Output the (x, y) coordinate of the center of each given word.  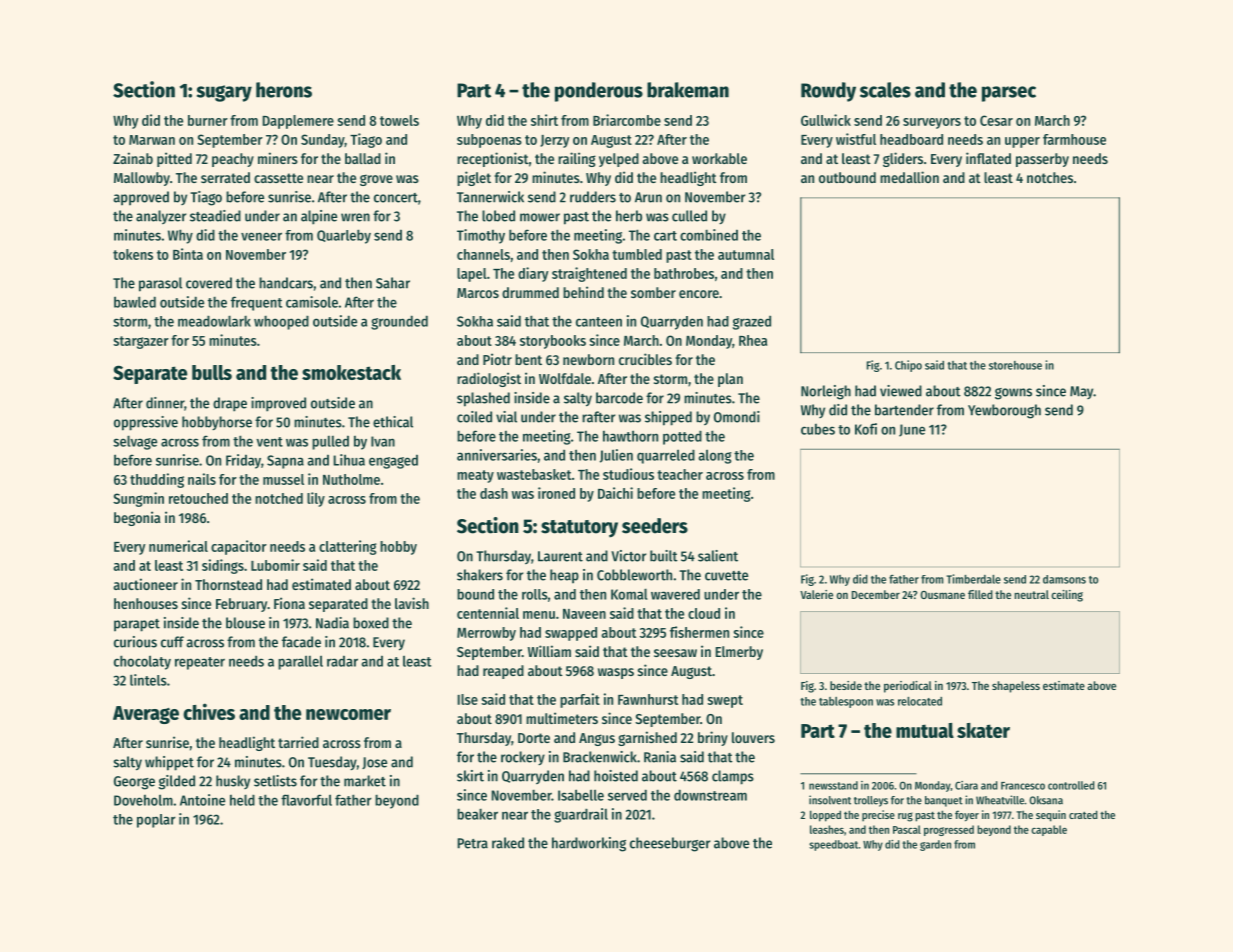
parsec (1009, 94)
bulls (212, 372)
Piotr (497, 359)
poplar (156, 821)
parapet (137, 625)
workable (719, 158)
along (715, 456)
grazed (752, 323)
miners (278, 158)
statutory (579, 529)
